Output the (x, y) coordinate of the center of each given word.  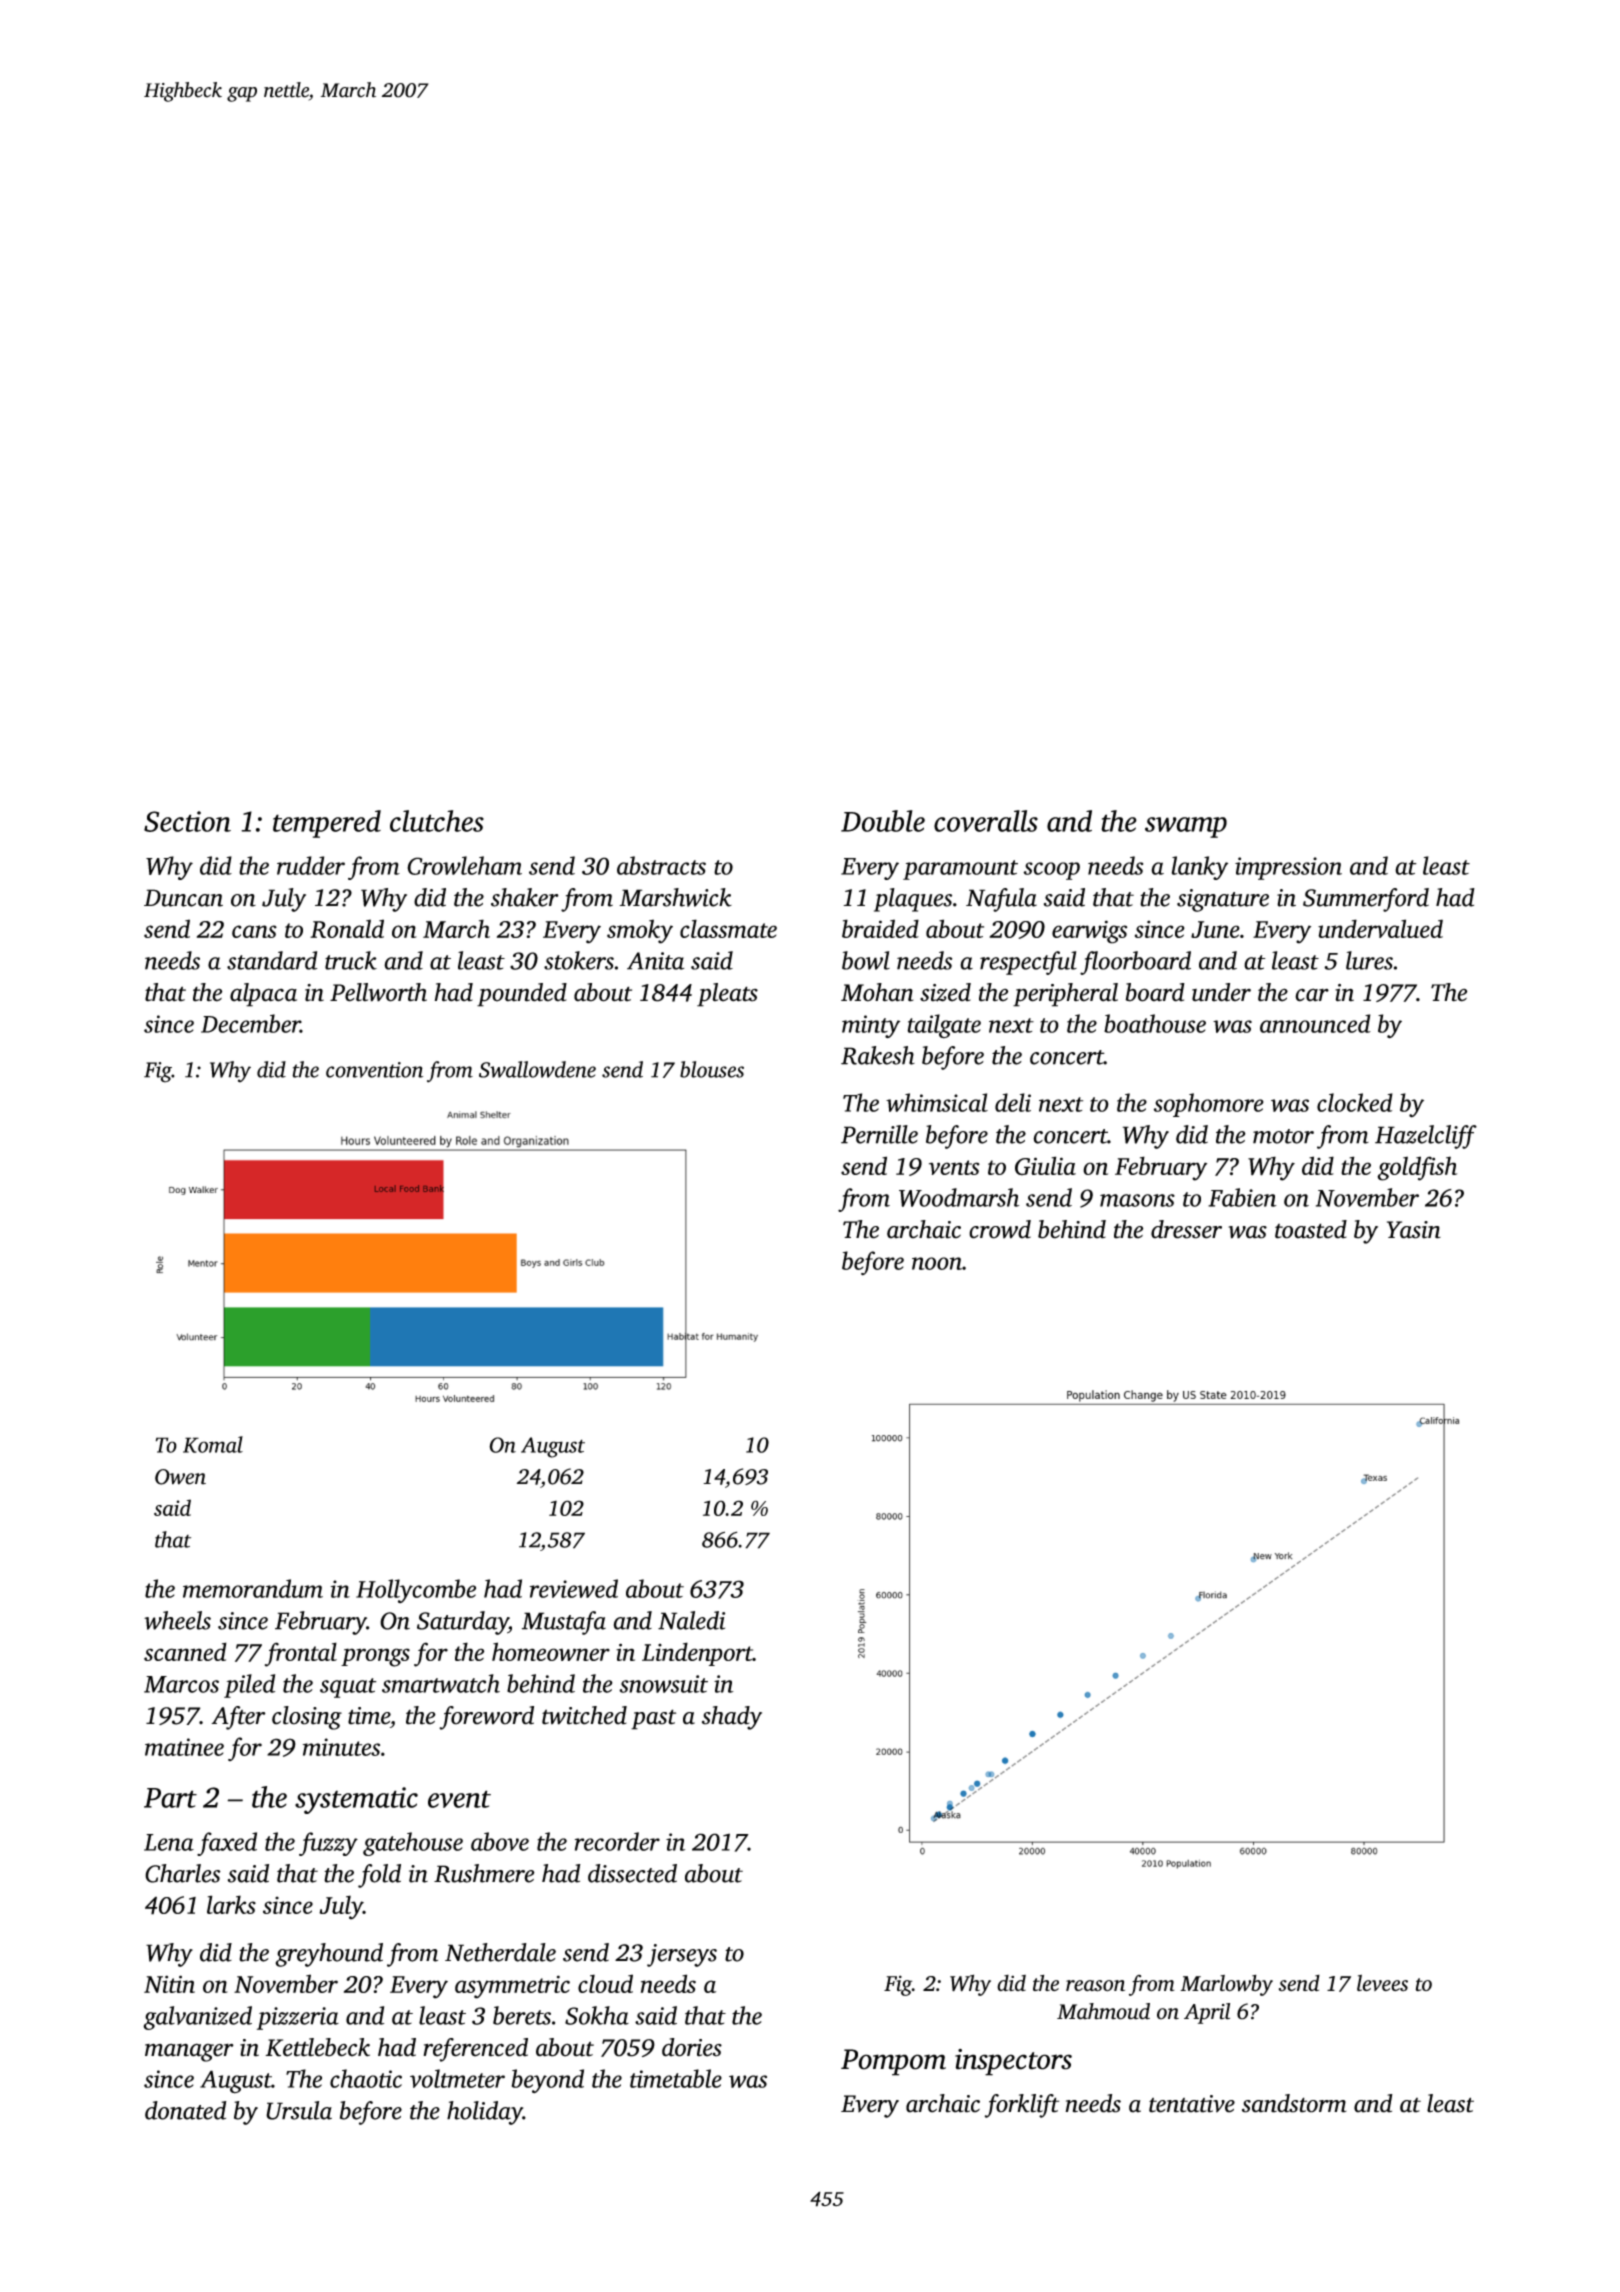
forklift (1022, 2106)
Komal (213, 1444)
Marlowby (1226, 1985)
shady (732, 1718)
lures (1369, 960)
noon (937, 1263)
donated (186, 2110)
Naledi (691, 1620)
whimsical (937, 1102)
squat (348, 1688)
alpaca (263, 995)
